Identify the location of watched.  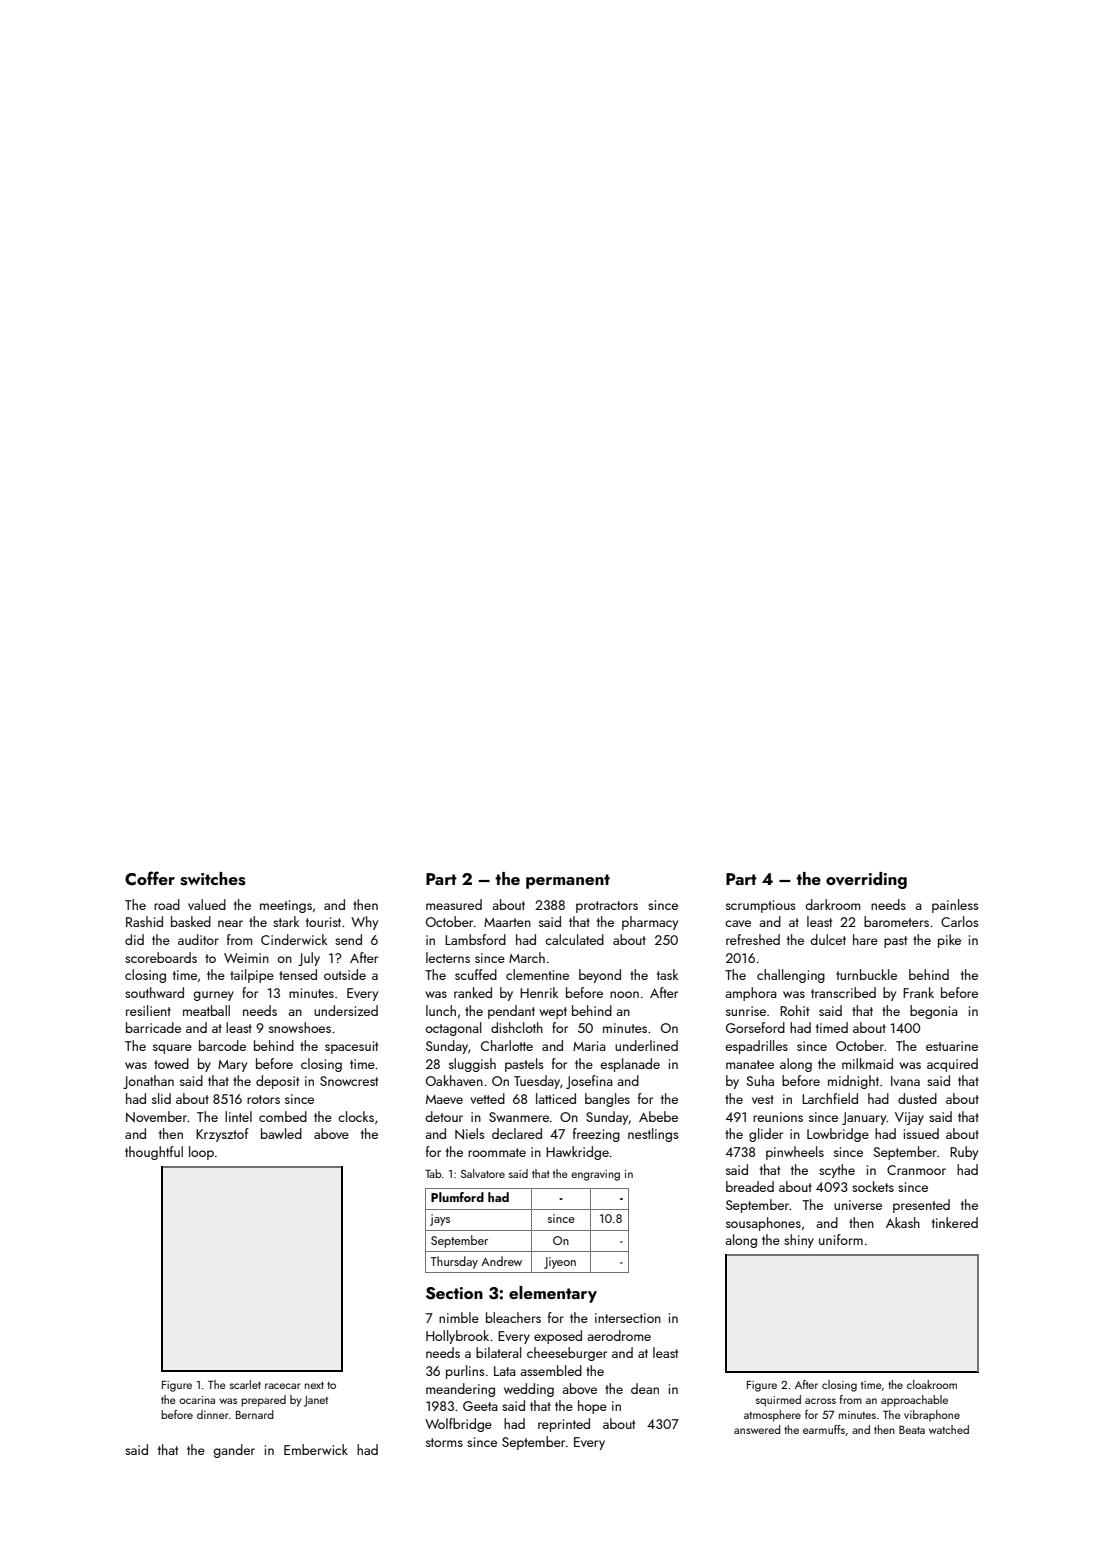
(949, 1429).
